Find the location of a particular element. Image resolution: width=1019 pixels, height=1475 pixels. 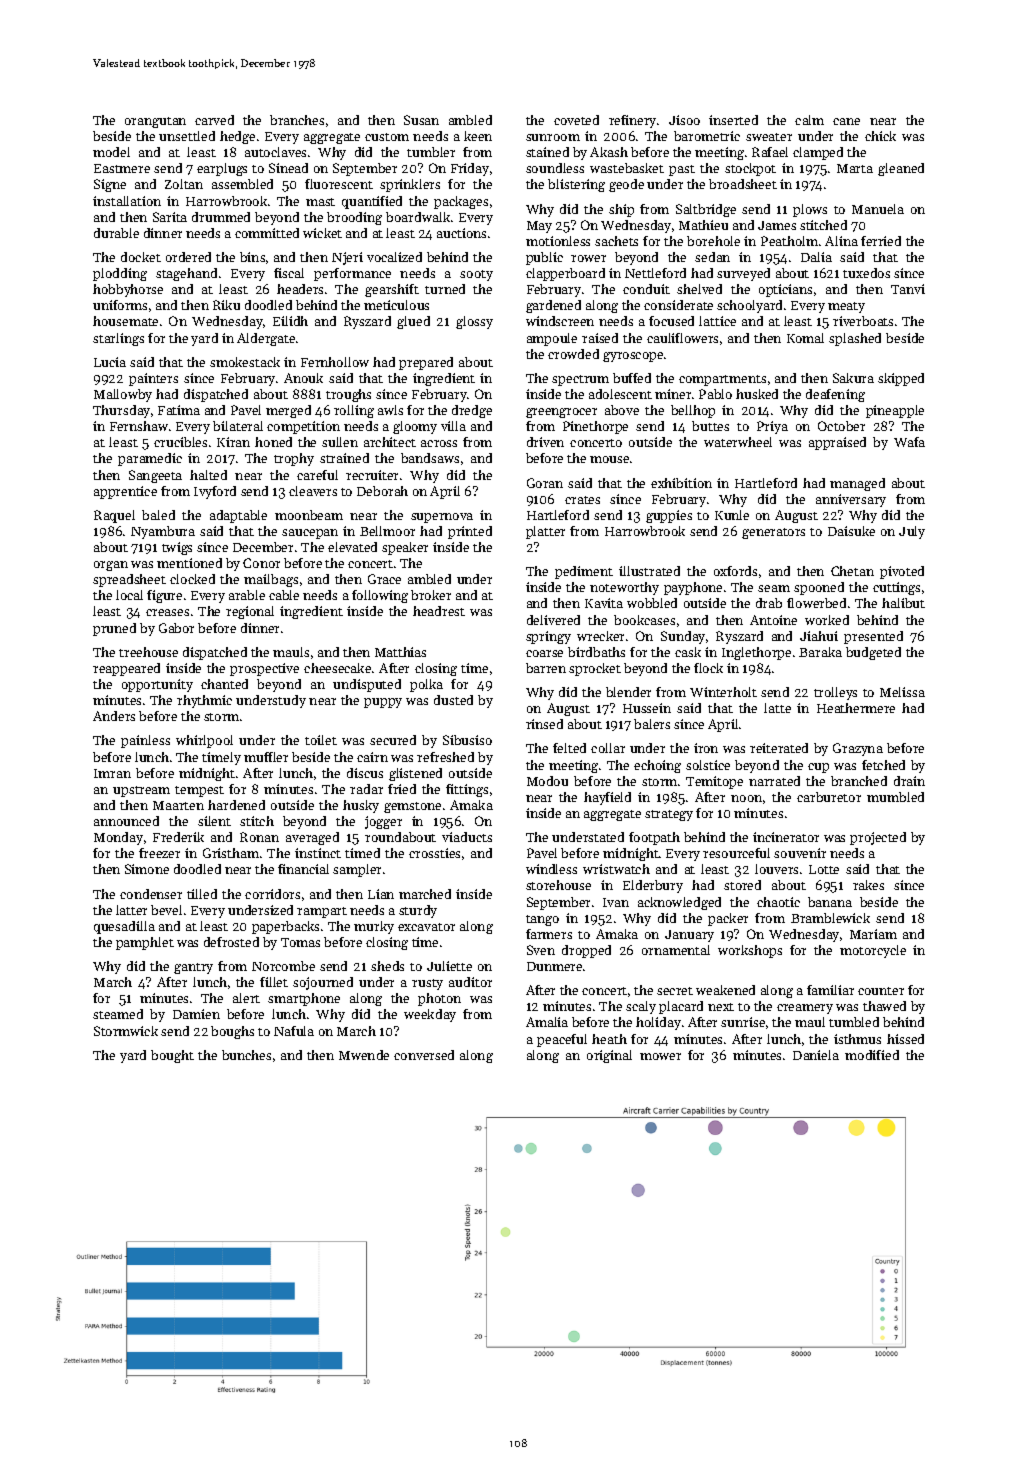

announced is located at coordinates (126, 821).
